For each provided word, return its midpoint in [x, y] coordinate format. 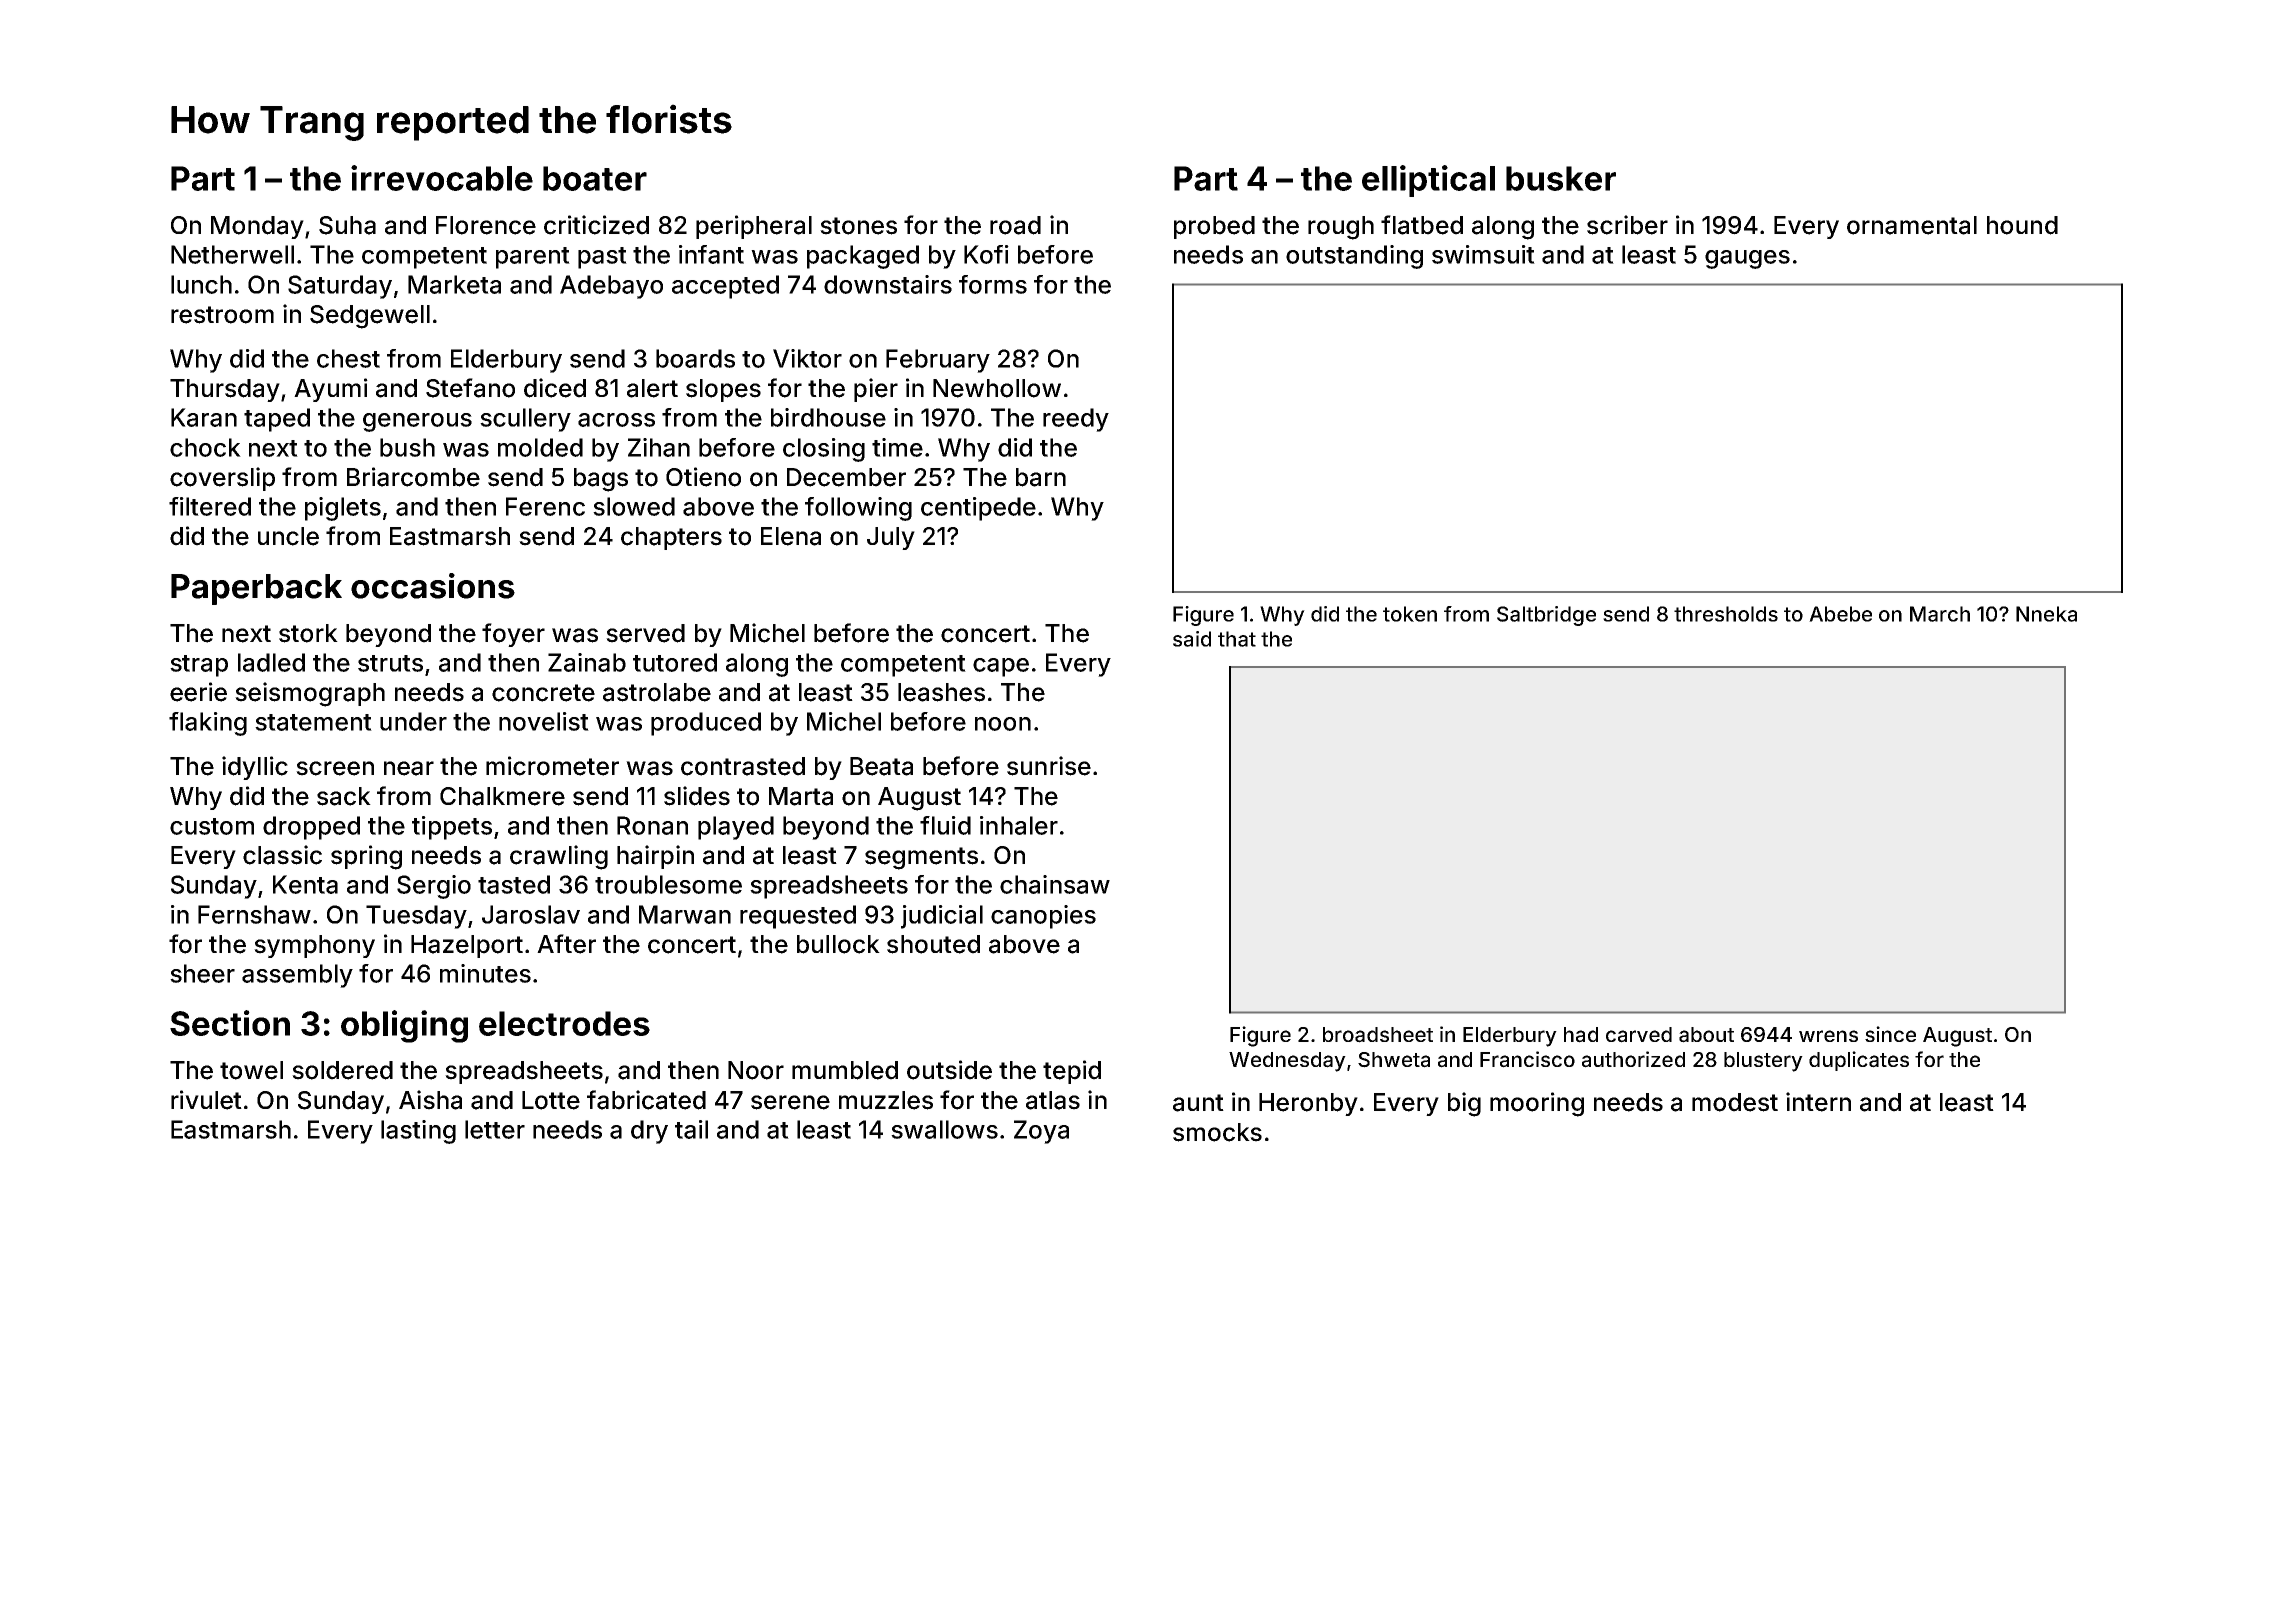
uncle [288, 536]
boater [595, 178]
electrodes [564, 1023]
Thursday [225, 390]
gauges [1747, 259]
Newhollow [997, 388]
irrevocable [442, 178]
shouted [933, 944]
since [1890, 1034]
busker [1561, 178]
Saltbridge [1546, 616]
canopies [1043, 917]
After [566, 944]
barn [1041, 477]
